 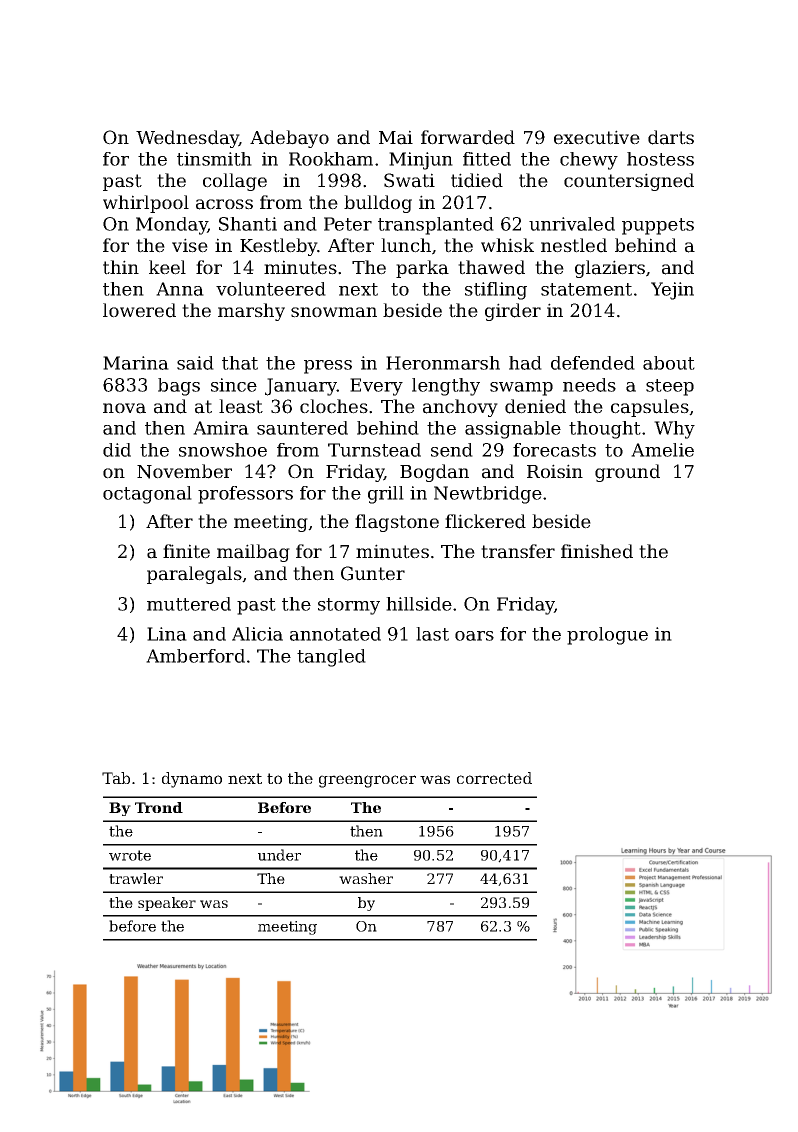 What do you see at coordinates (130, 855) in the screenshot?
I see `wrote` at bounding box center [130, 855].
